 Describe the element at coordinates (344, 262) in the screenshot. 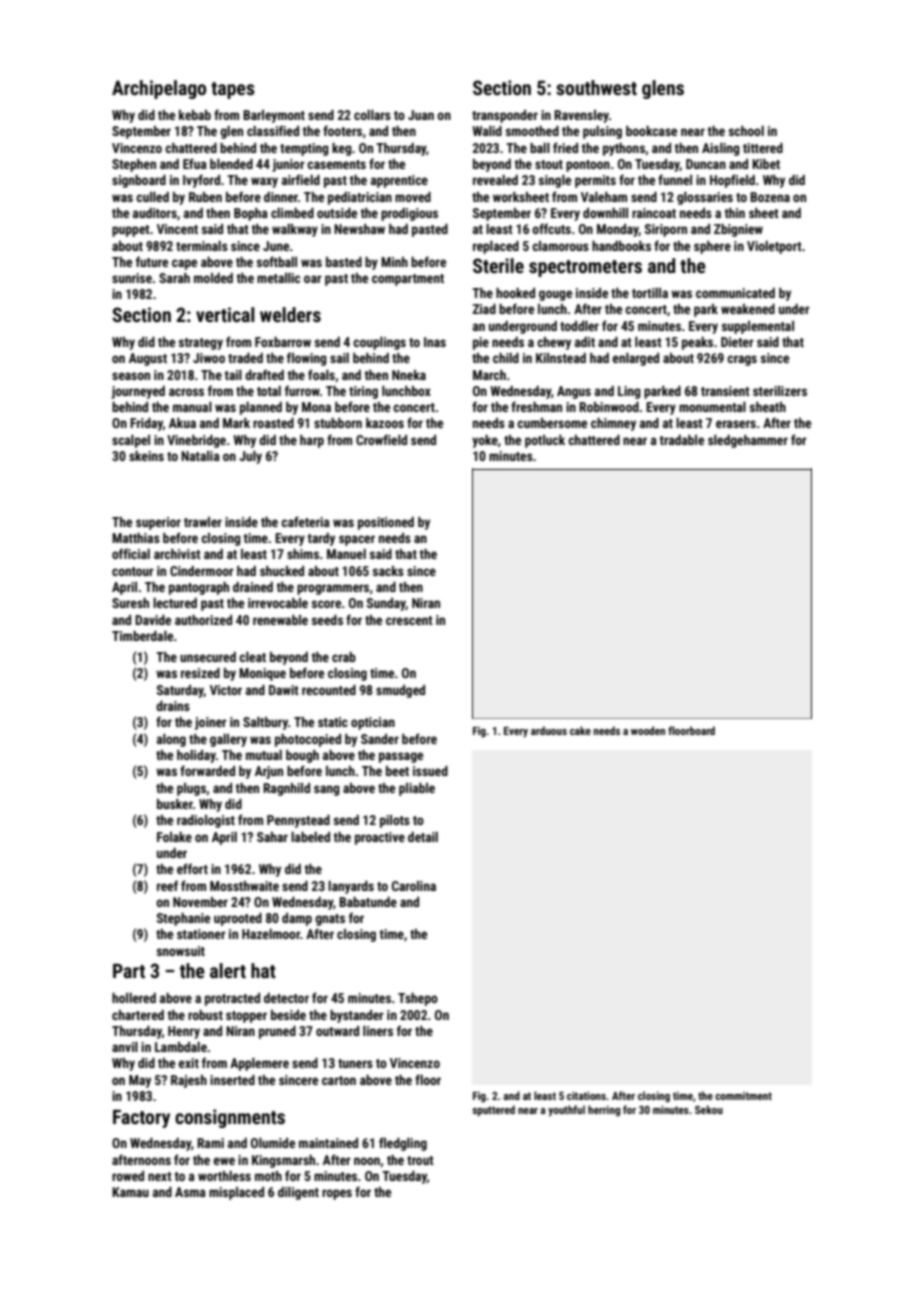

I see `basted` at that location.
